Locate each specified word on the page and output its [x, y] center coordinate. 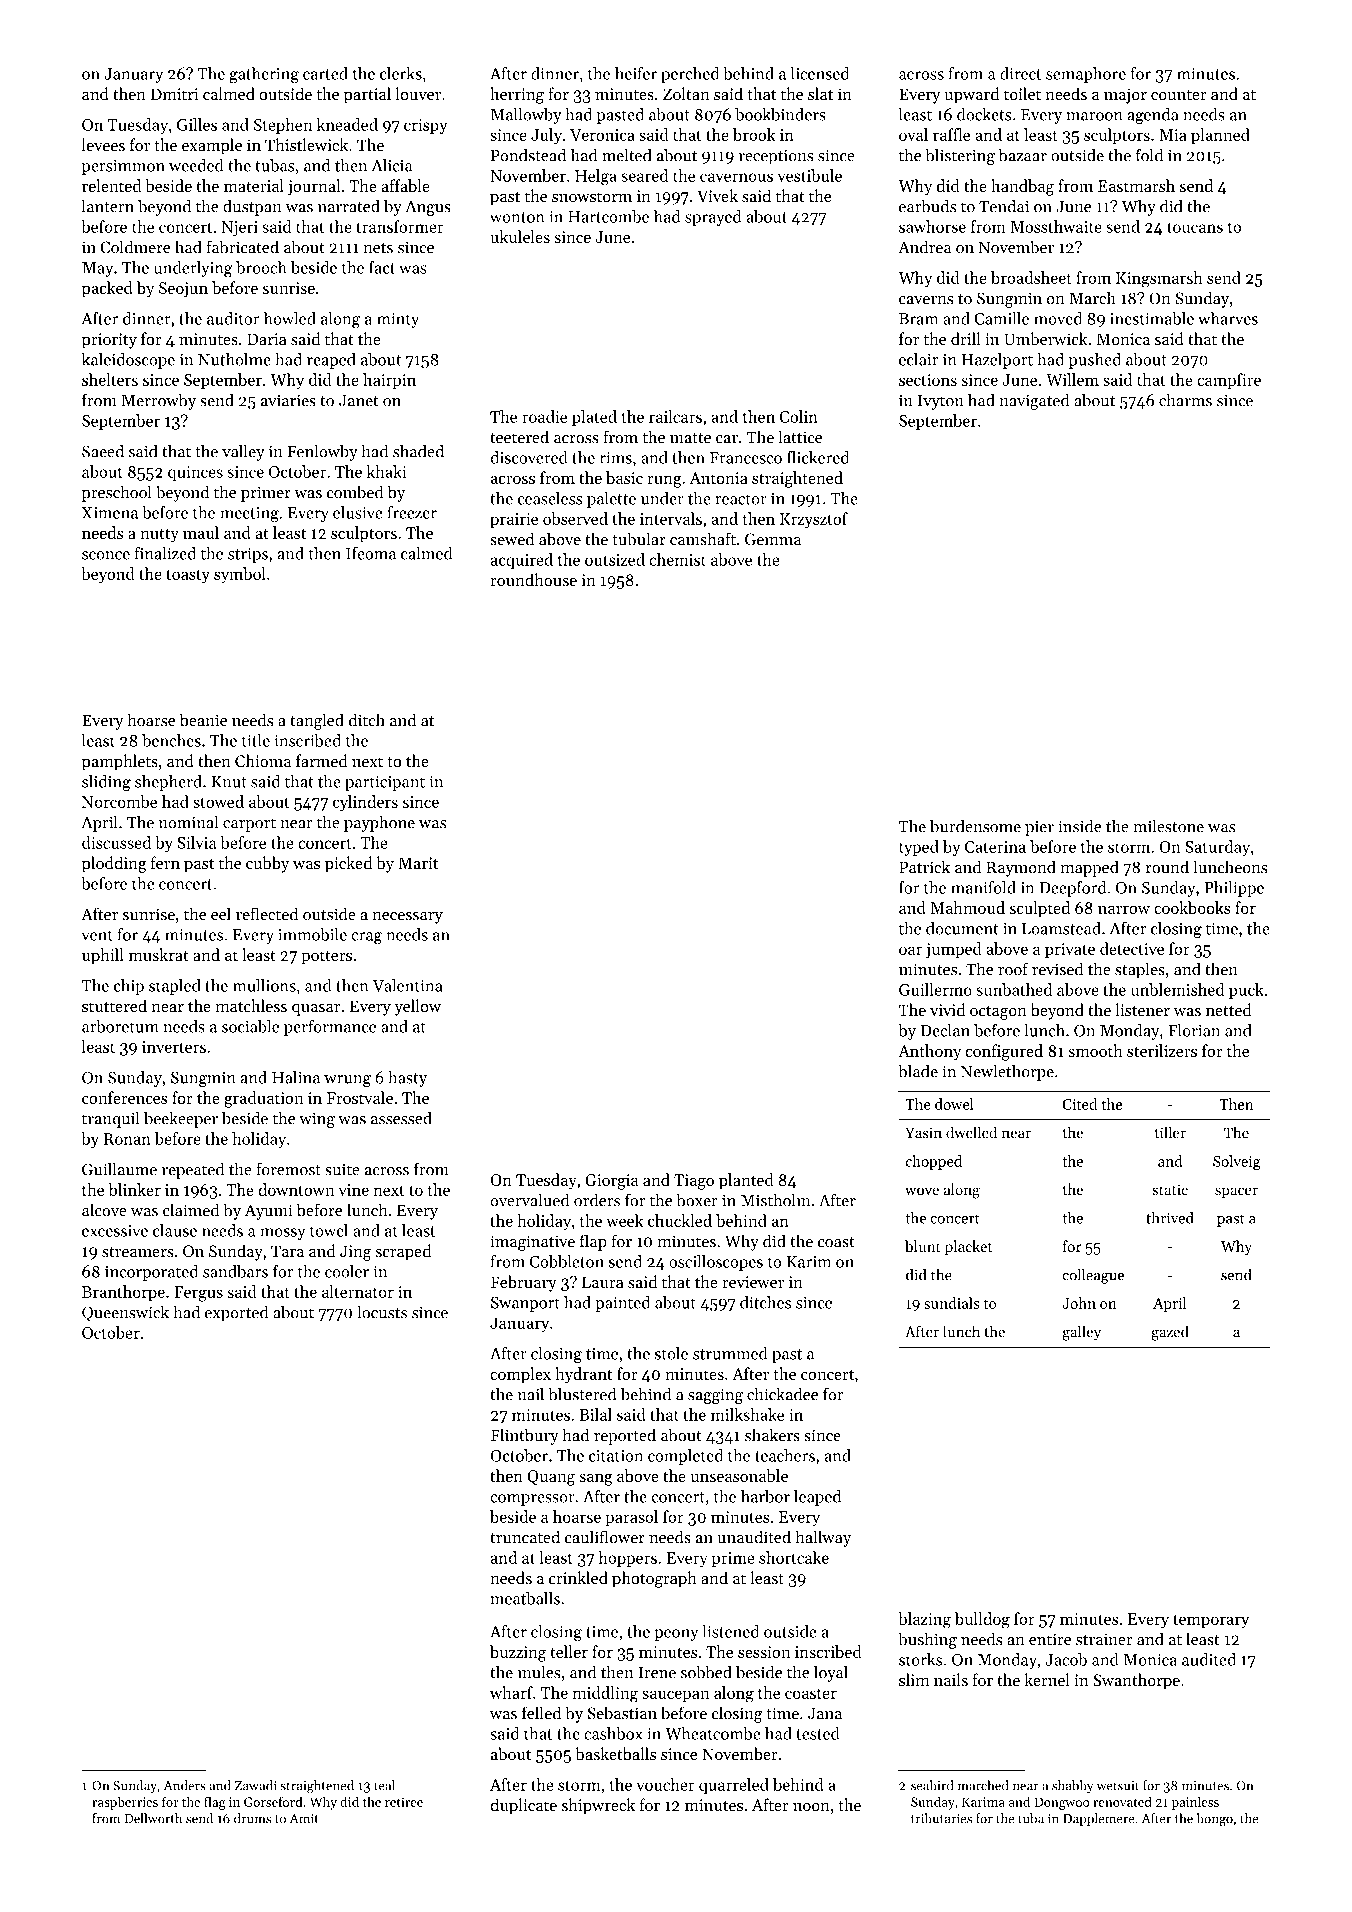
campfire [1229, 381]
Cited [1079, 1104]
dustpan [252, 207]
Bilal [595, 1414]
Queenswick [125, 1313]
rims [616, 458]
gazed [1170, 1333]
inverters [174, 1047]
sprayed [713, 218]
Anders [185, 1785]
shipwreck [598, 1806]
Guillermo [935, 989]
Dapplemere [1099, 1819]
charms [1185, 400]
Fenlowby [323, 452]
